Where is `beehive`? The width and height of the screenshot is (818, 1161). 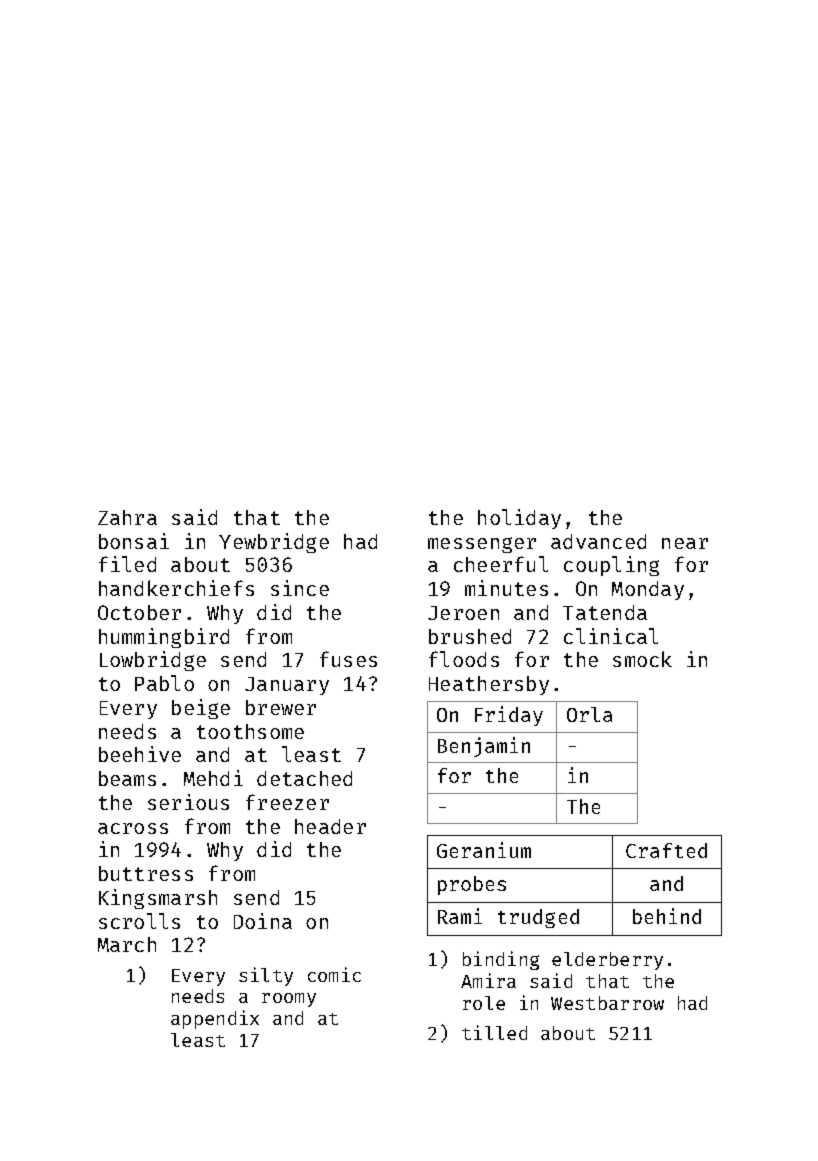
beehive is located at coordinates (140, 754).
